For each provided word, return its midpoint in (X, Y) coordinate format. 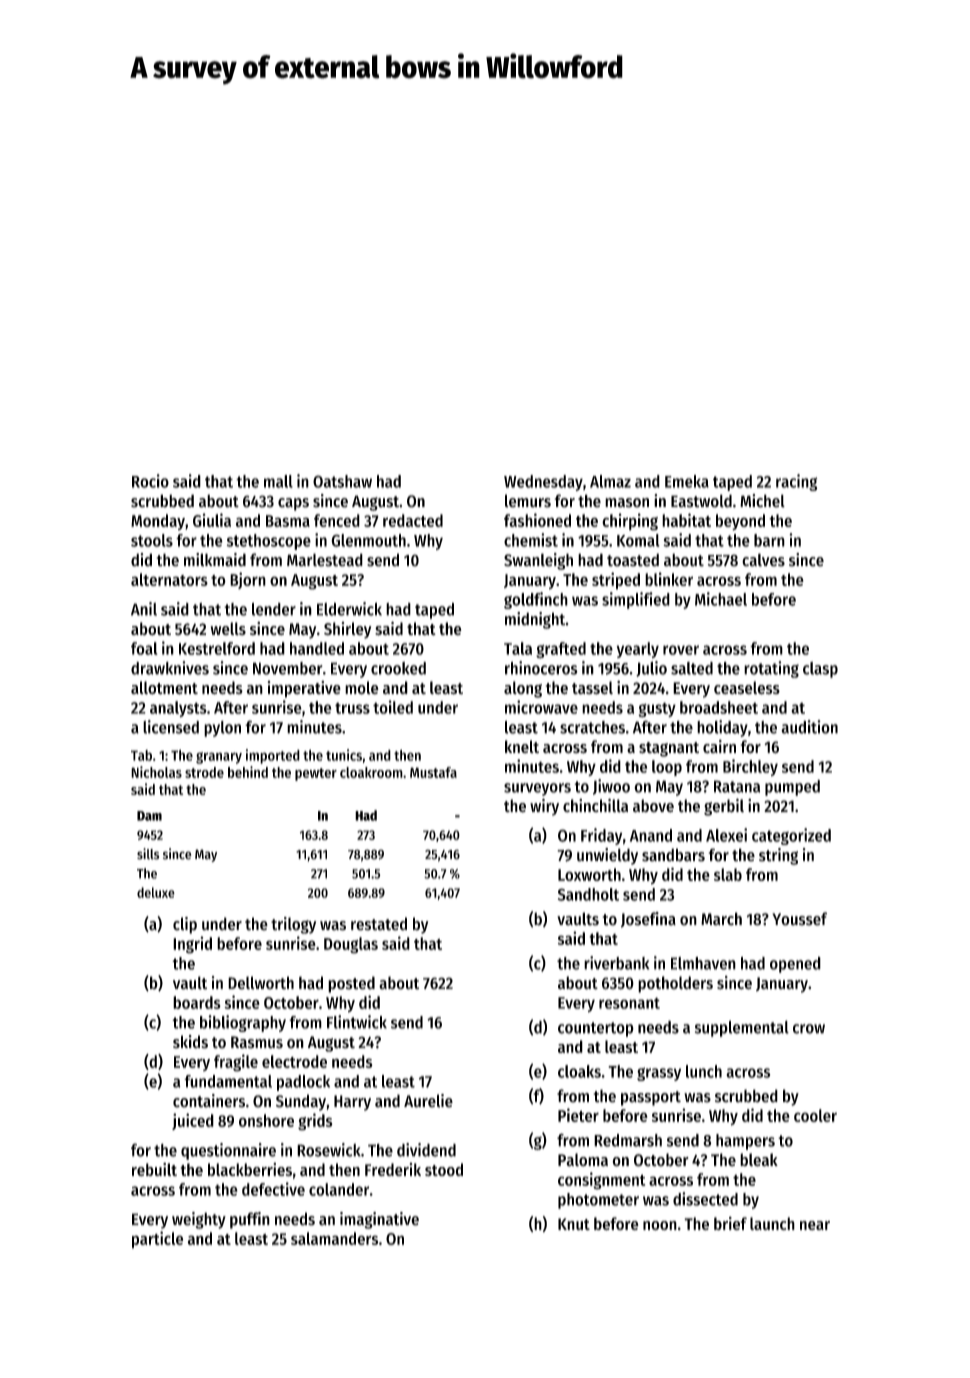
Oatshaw (342, 481)
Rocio (150, 481)
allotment (164, 688)
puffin (250, 1220)
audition (809, 727)
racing (796, 482)
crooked (398, 668)
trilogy (293, 925)
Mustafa (433, 772)
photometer (598, 1201)
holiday (722, 728)
